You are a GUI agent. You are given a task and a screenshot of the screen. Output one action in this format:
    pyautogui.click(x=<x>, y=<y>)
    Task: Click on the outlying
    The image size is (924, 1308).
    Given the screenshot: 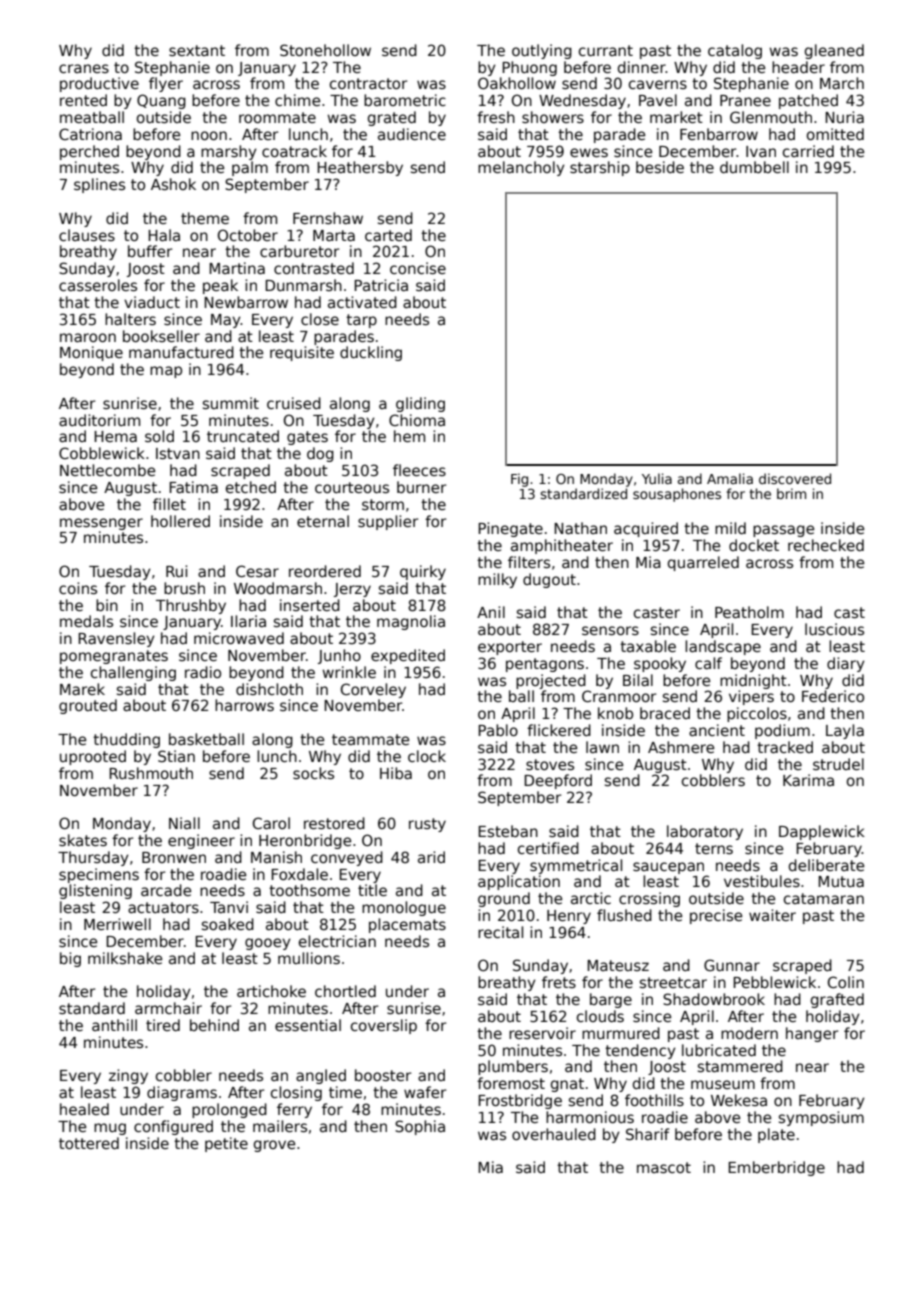 What is the action you would take?
    pyautogui.click(x=542, y=51)
